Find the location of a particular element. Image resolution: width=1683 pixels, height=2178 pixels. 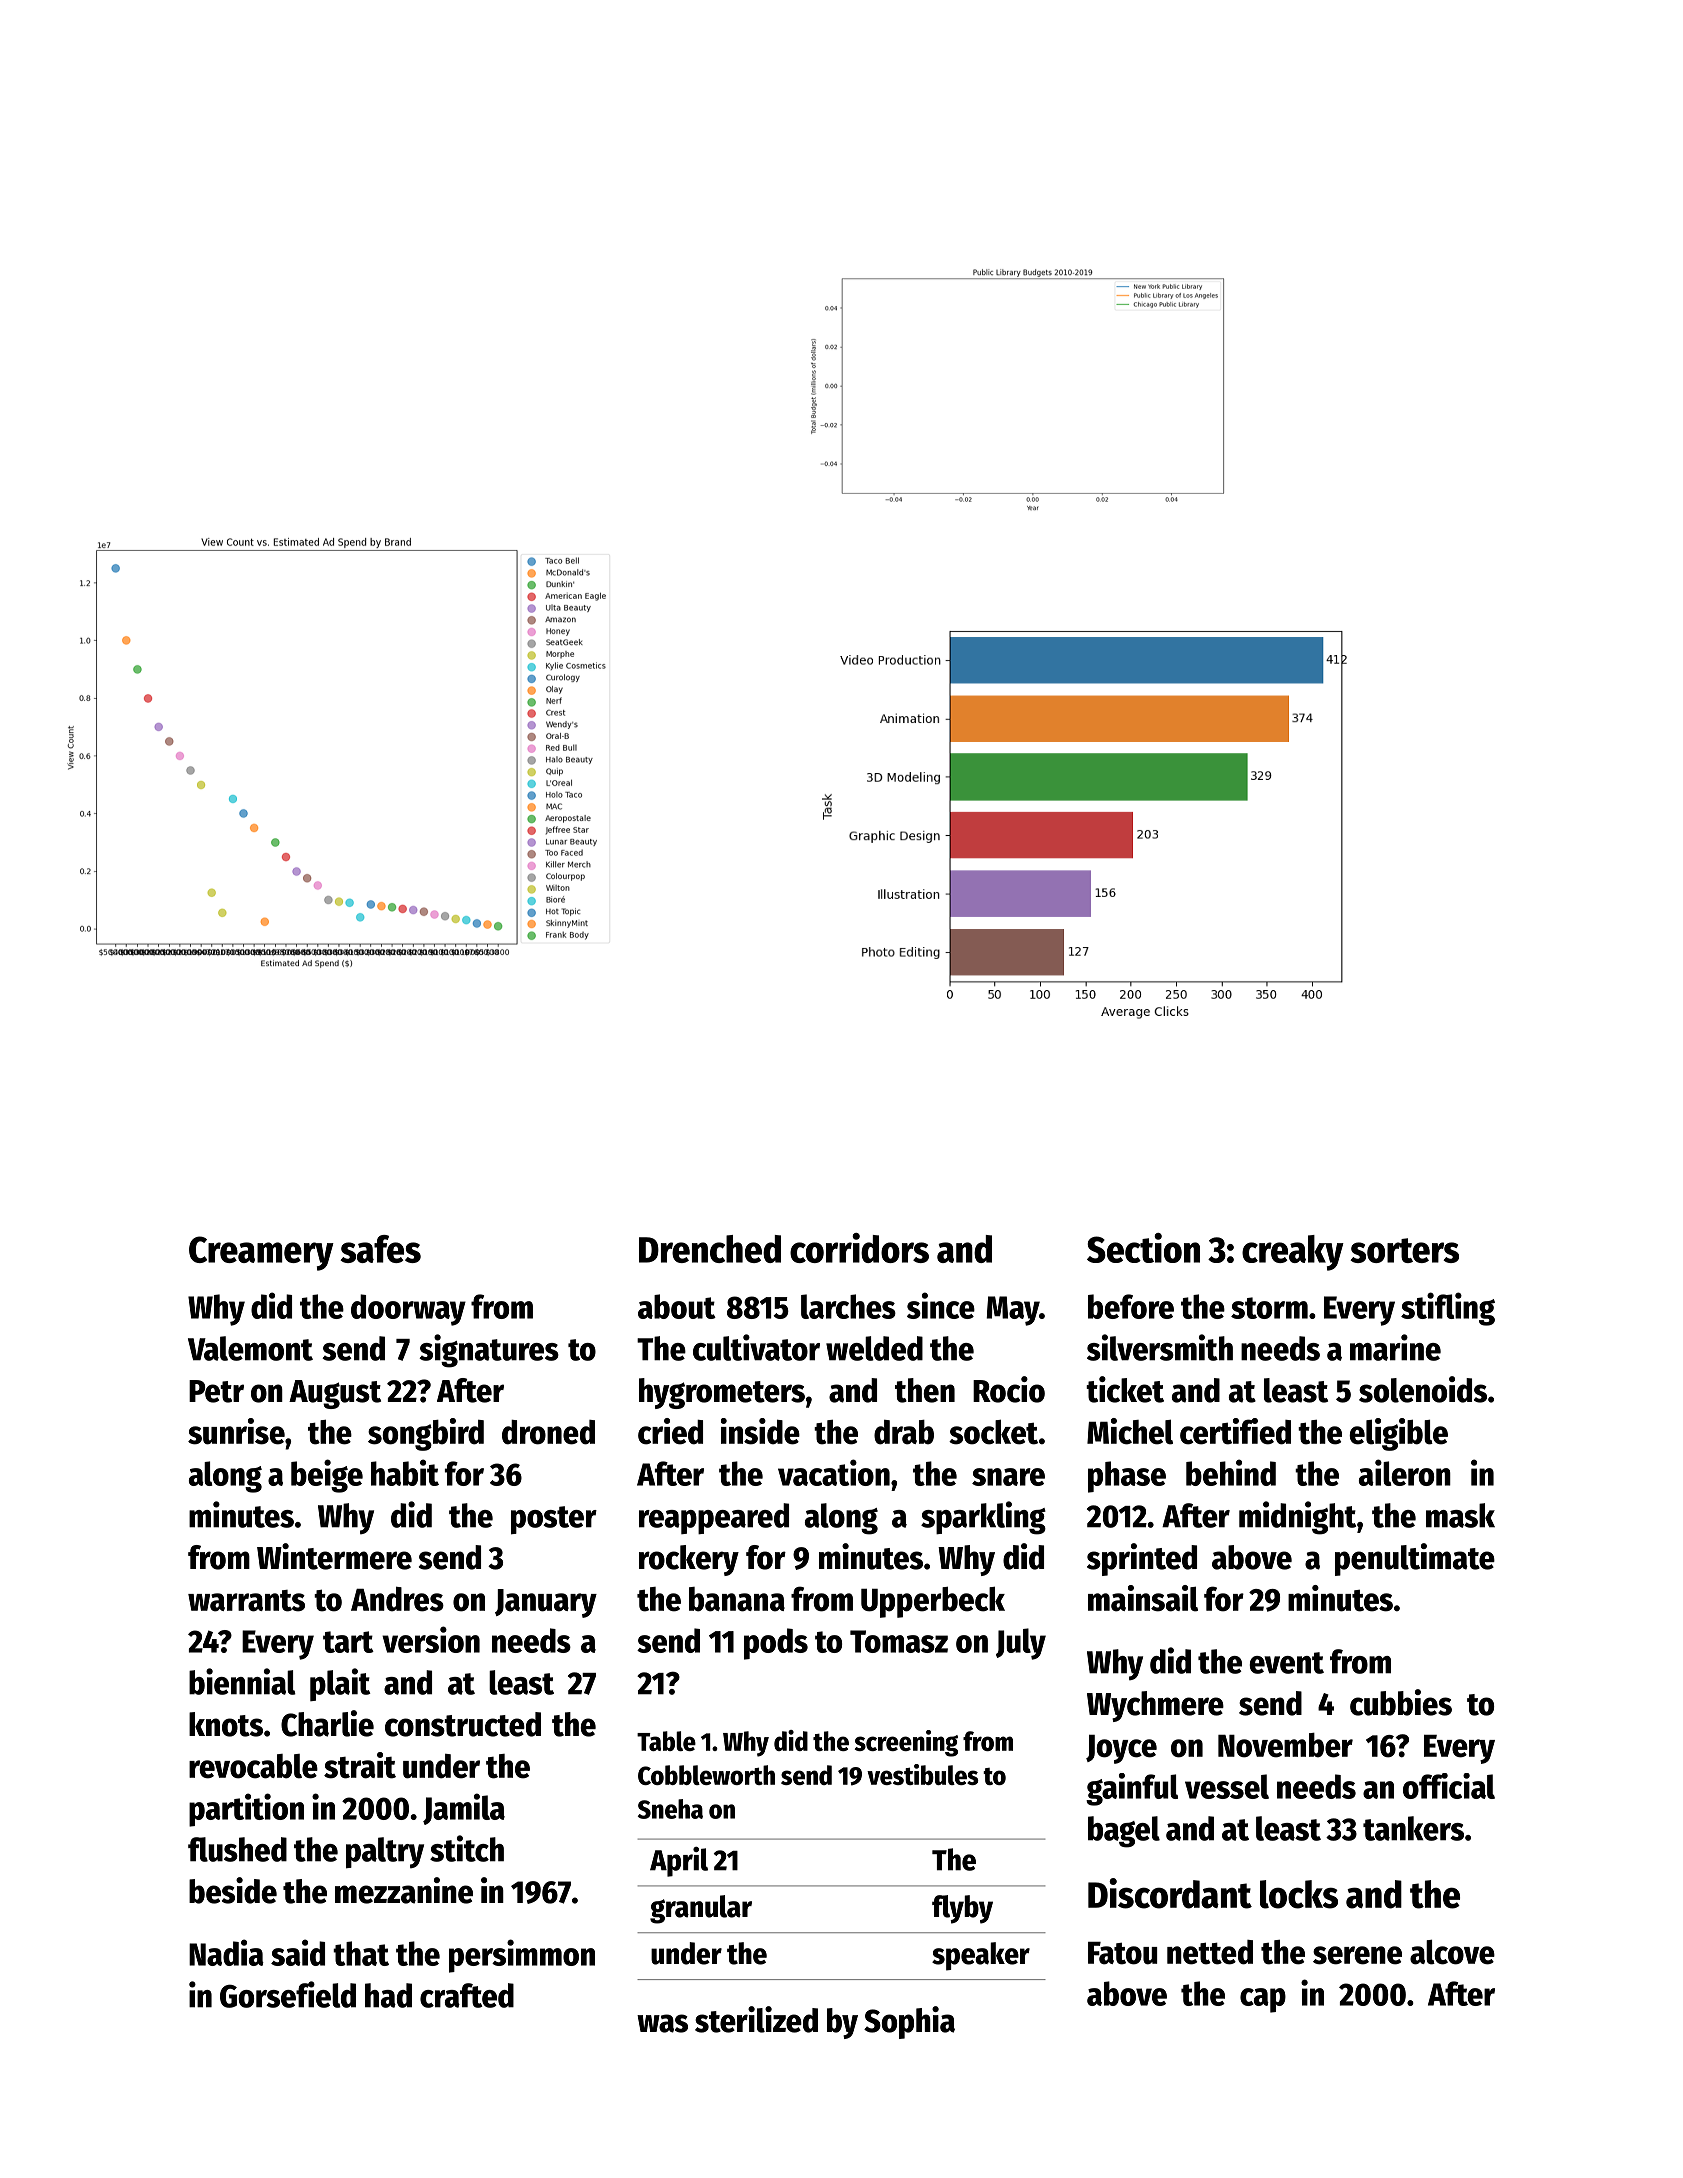

phase is located at coordinates (1127, 1477).
